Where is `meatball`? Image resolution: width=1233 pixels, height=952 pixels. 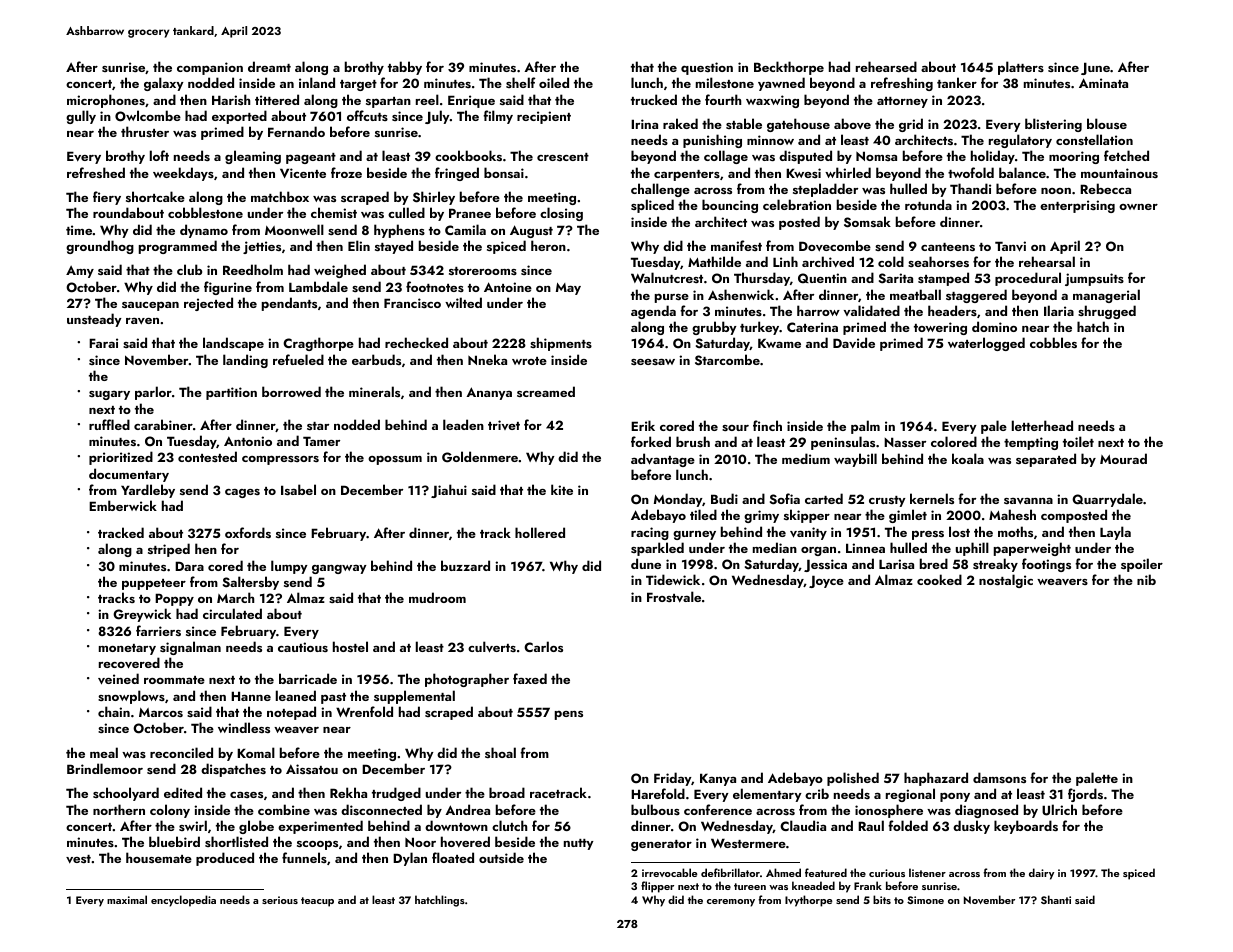 meatball is located at coordinates (915, 294).
